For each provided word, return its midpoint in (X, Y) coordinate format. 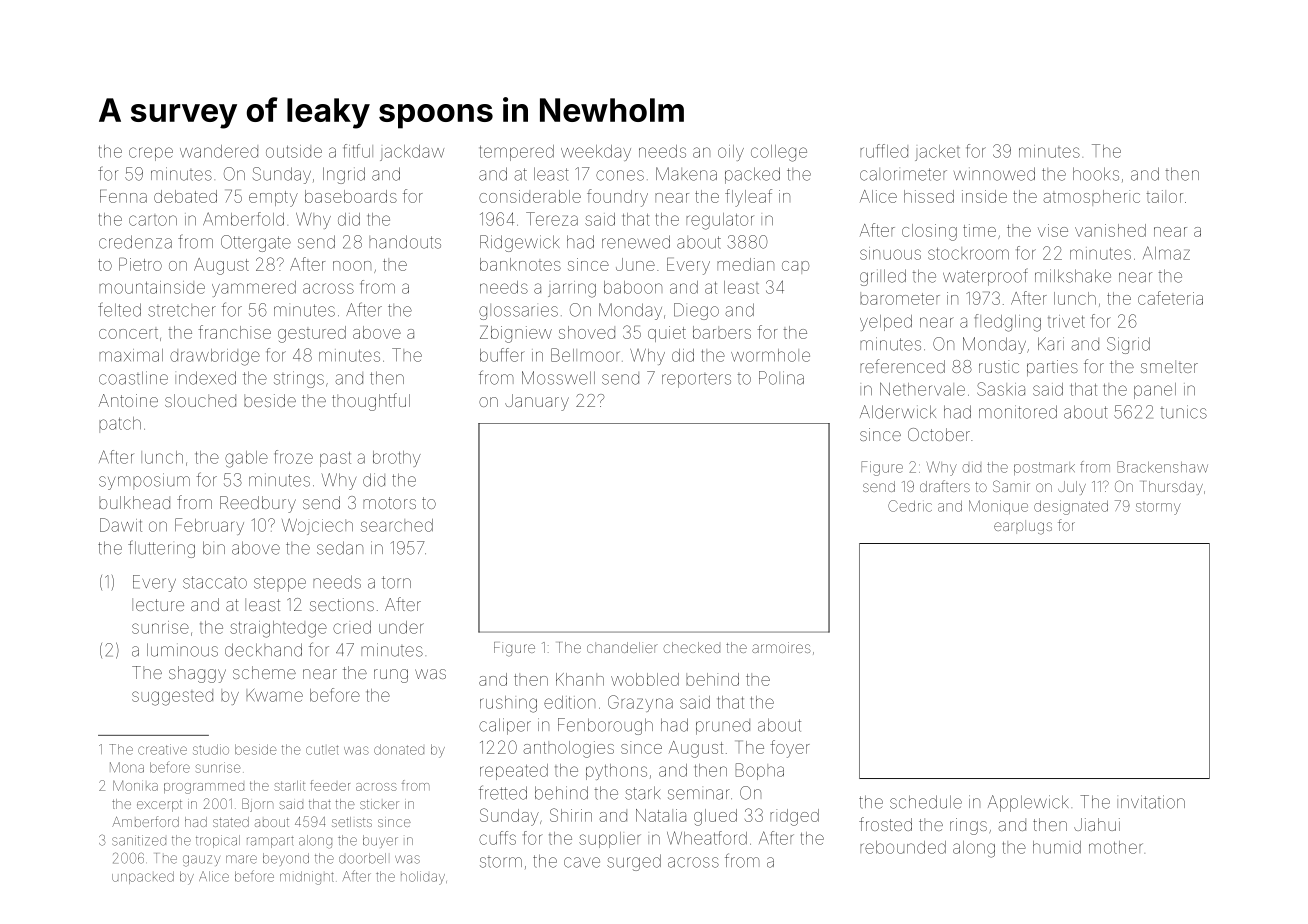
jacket (937, 153)
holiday (423, 878)
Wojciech (317, 526)
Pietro (140, 264)
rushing (508, 704)
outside (294, 151)
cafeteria (1170, 298)
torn (396, 582)
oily (731, 153)
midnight (307, 878)
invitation (1151, 802)
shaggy (197, 674)
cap (795, 267)
